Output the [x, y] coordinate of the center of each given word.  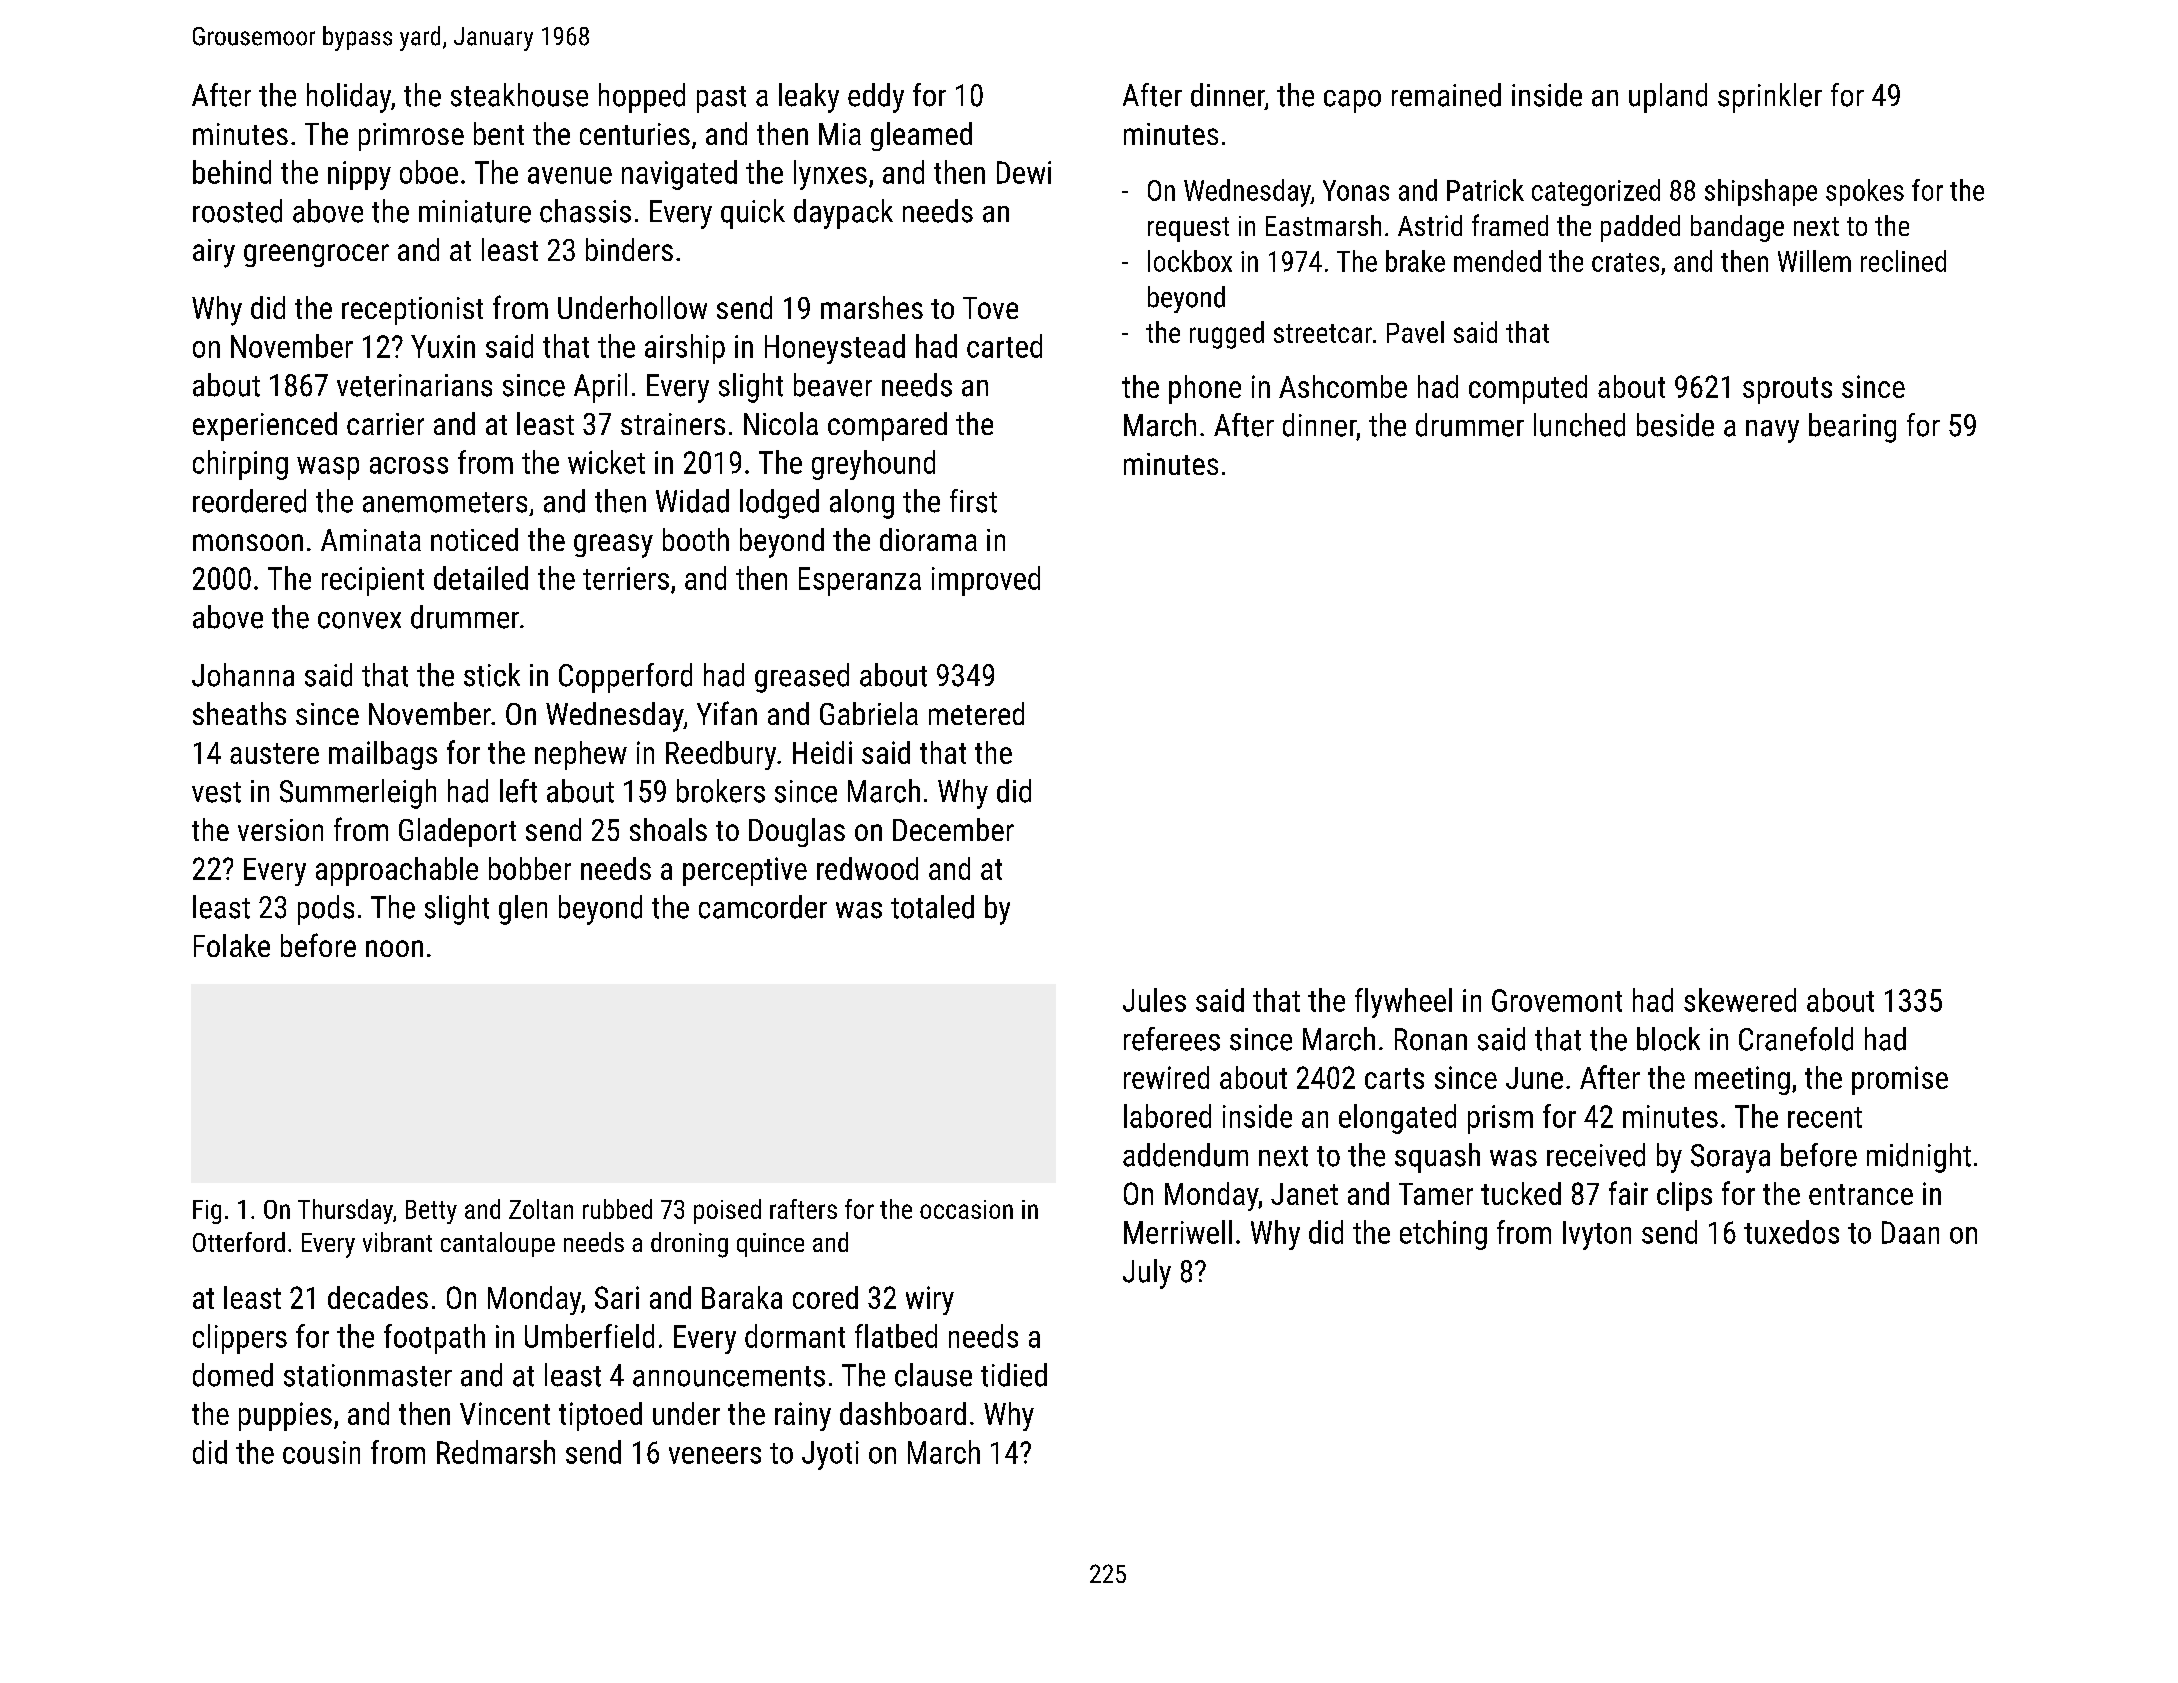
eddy [876, 98]
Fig [207, 1212]
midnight [1919, 1158]
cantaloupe [498, 1244]
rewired [1166, 1077]
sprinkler [1770, 98]
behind [232, 172]
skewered [1740, 1000]
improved [986, 581]
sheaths [239, 713]
